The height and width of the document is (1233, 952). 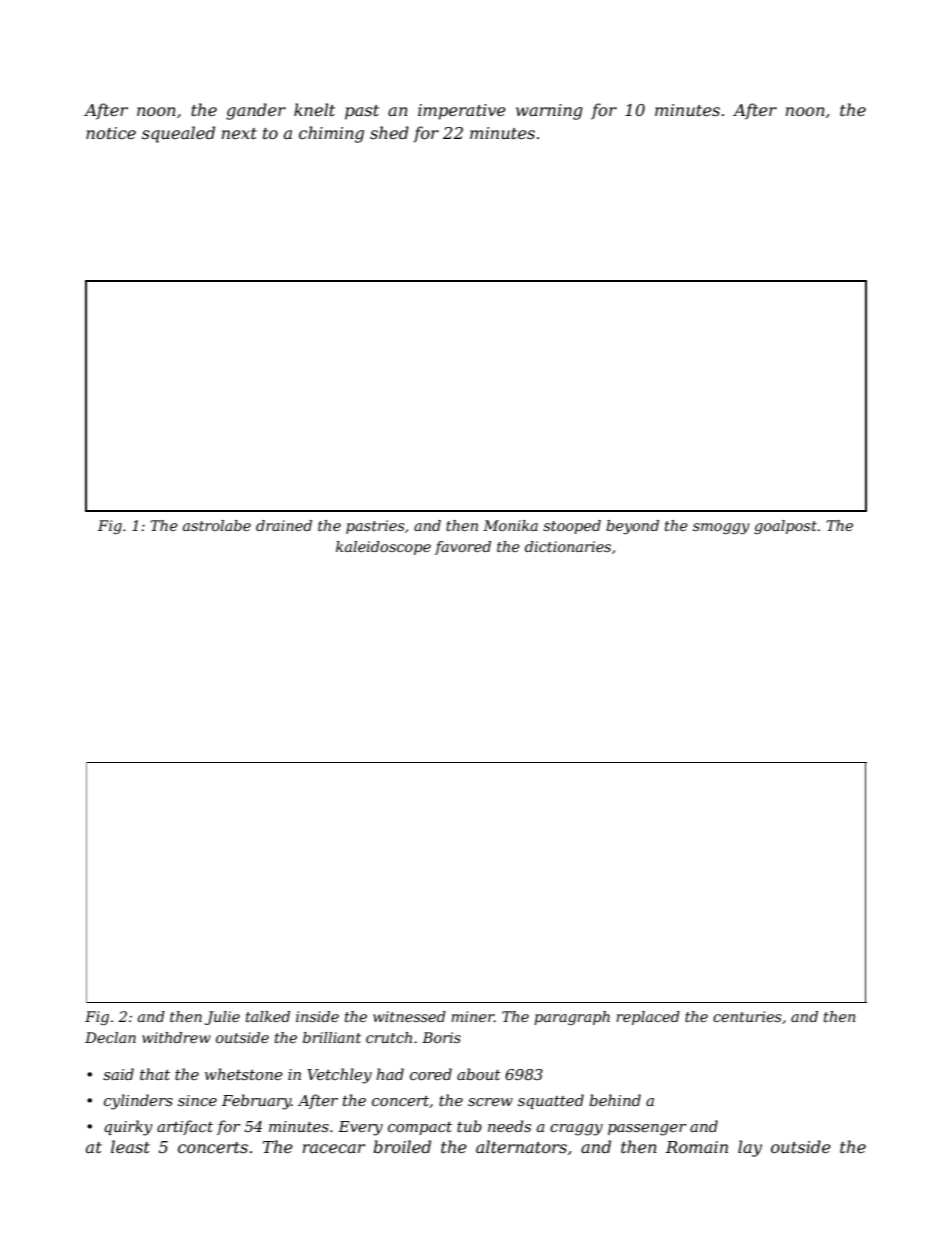 What do you see at coordinates (521, 1146) in the document?
I see `alternators` at bounding box center [521, 1146].
